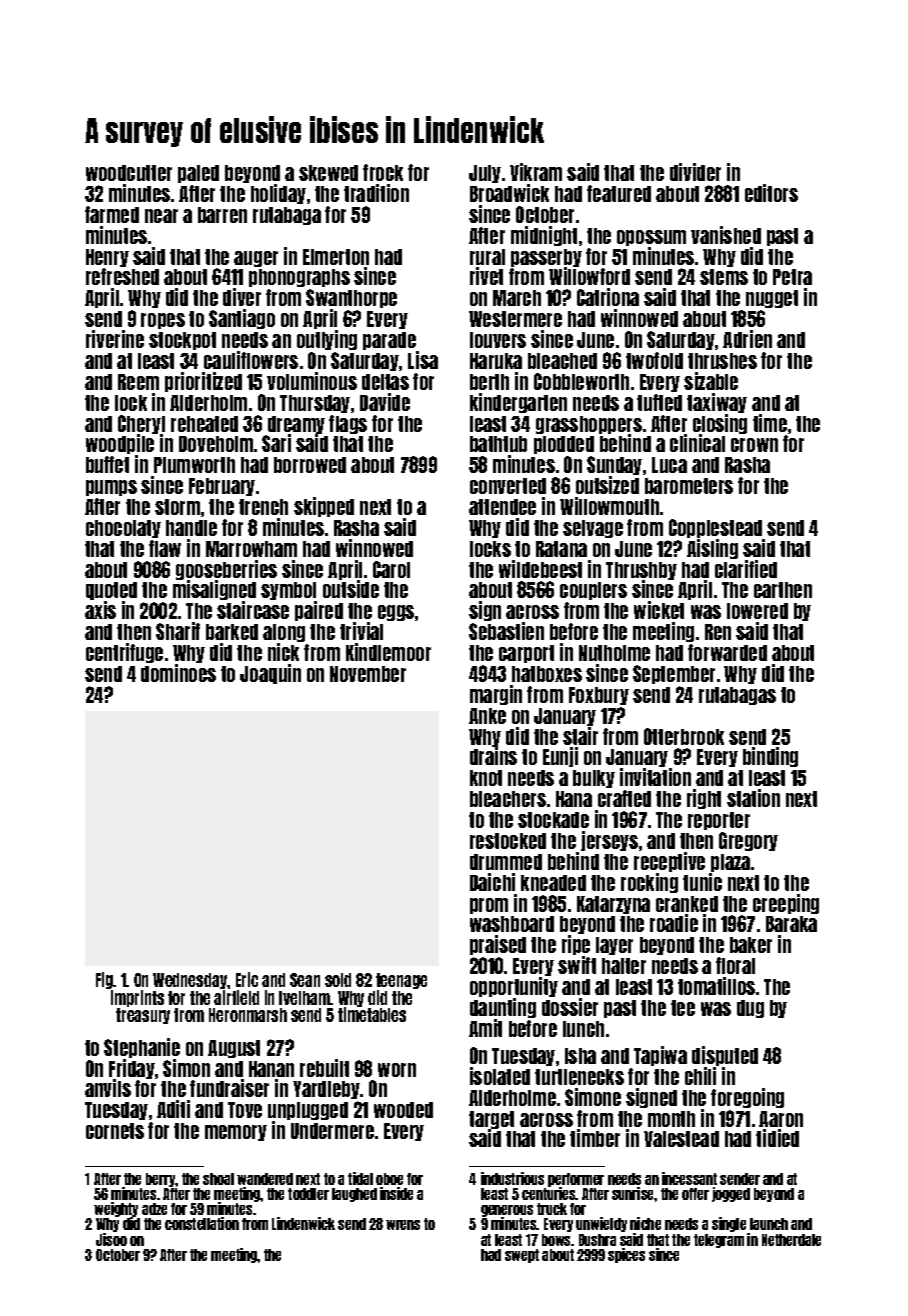  Describe the element at coordinates (222, 487) in the screenshot. I see `February` at that location.
